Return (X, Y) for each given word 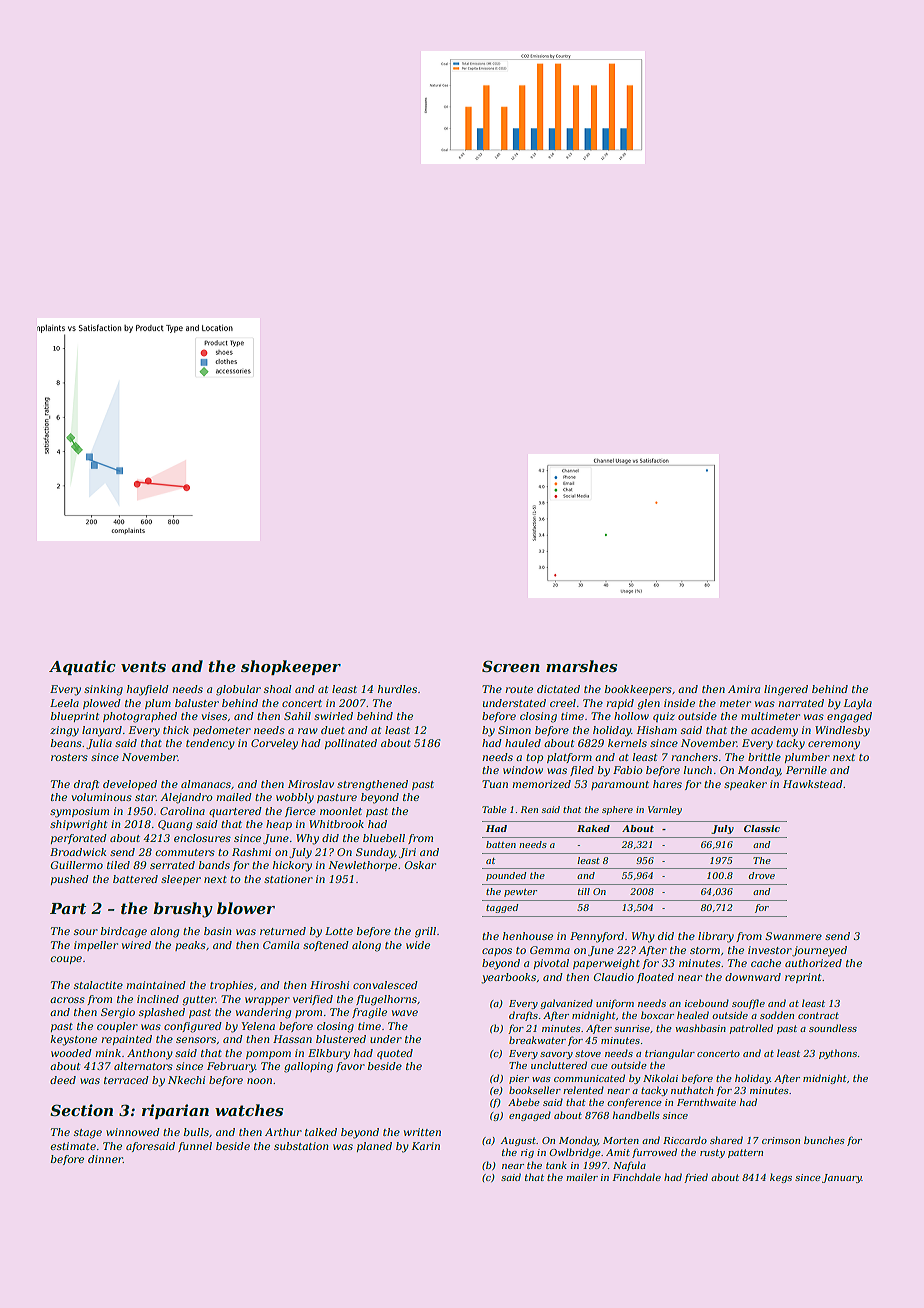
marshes (581, 666)
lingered (786, 690)
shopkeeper (291, 667)
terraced (126, 1080)
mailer (582, 1177)
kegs (781, 1178)
